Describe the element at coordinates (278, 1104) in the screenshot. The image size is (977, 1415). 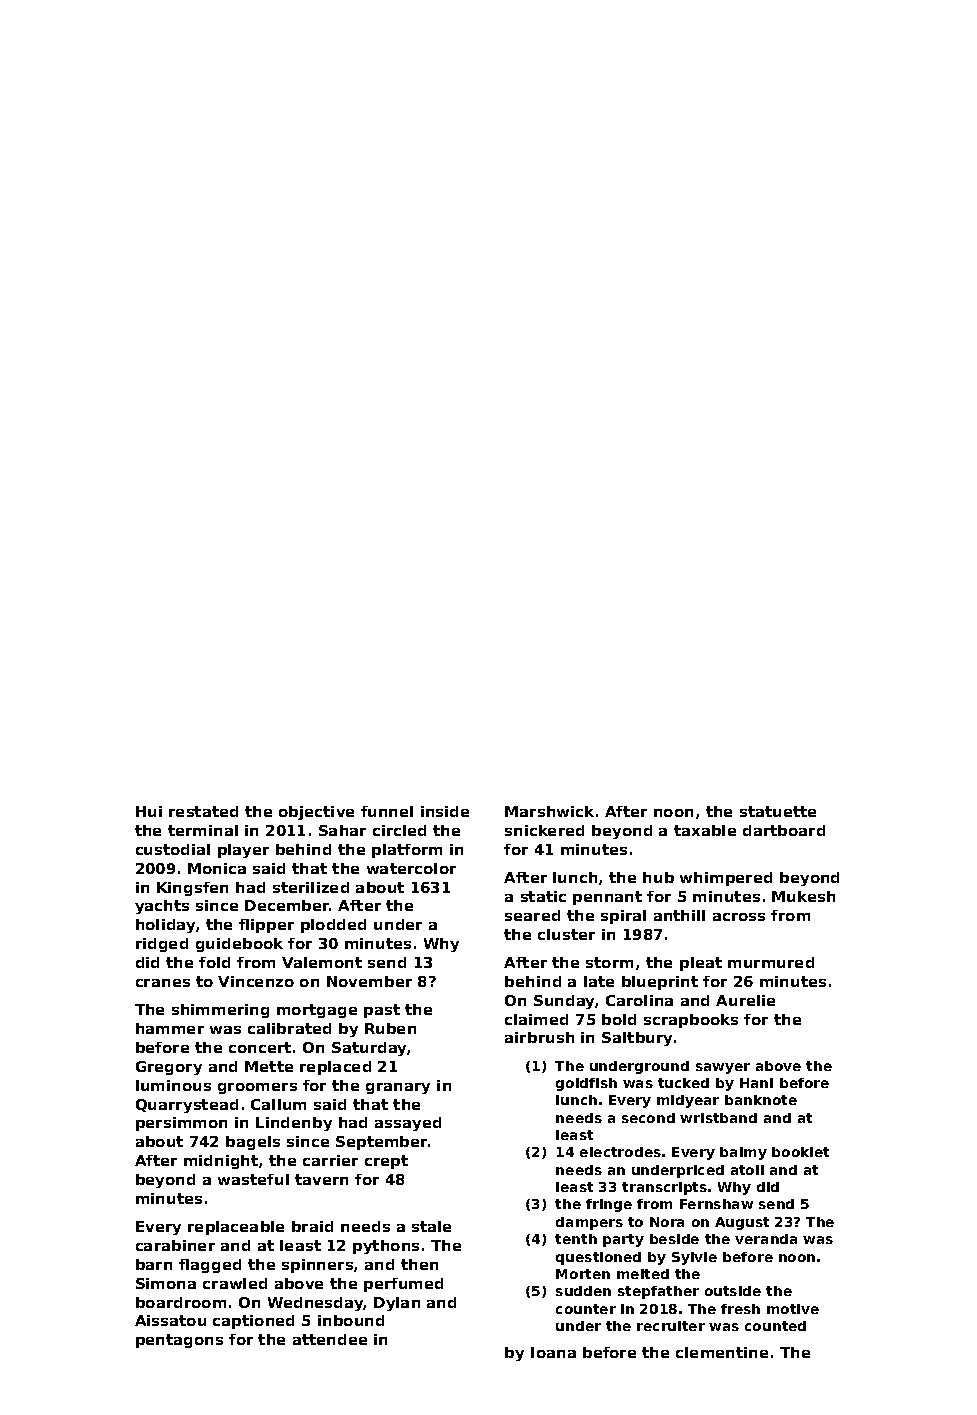
I see `Callum` at that location.
